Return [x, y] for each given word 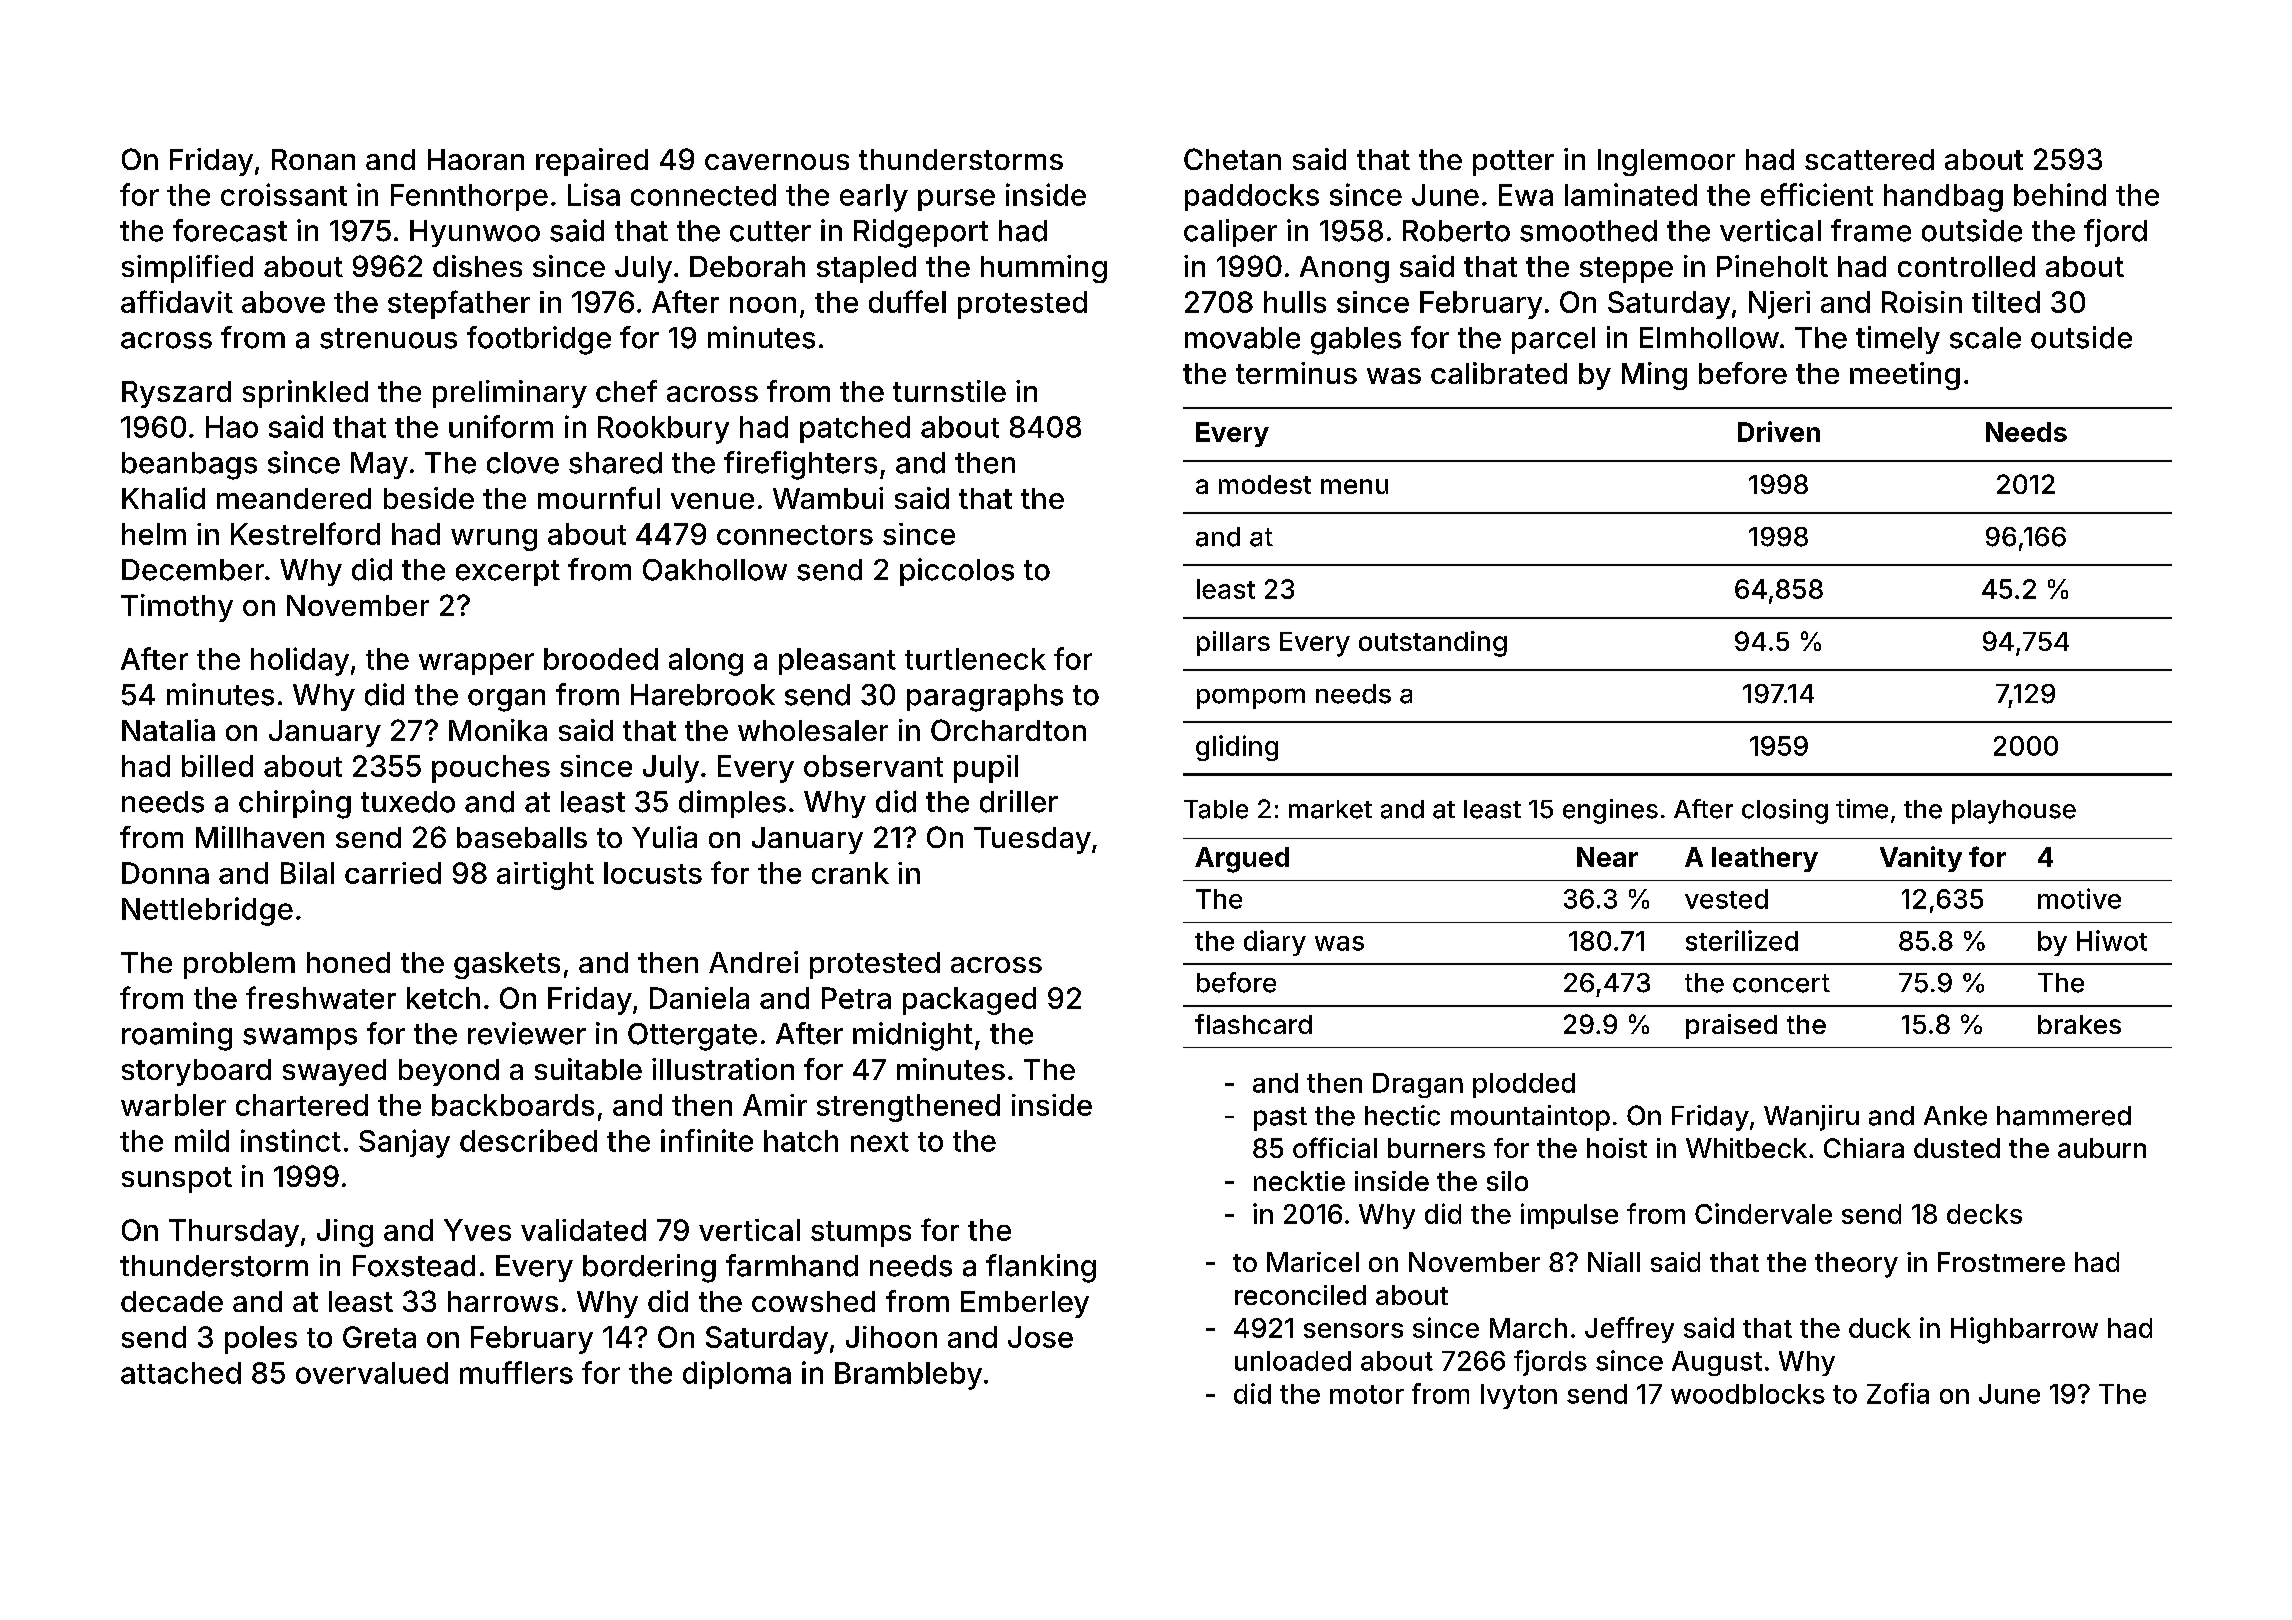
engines [1610, 811]
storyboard [196, 1072]
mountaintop [1530, 1118]
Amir [775, 1105]
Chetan [1232, 159]
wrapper [476, 664]
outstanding [1433, 644]
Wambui [828, 498]
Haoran [476, 159]
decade [172, 1301]
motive [2079, 898]
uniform [501, 426]
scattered [1869, 159]
